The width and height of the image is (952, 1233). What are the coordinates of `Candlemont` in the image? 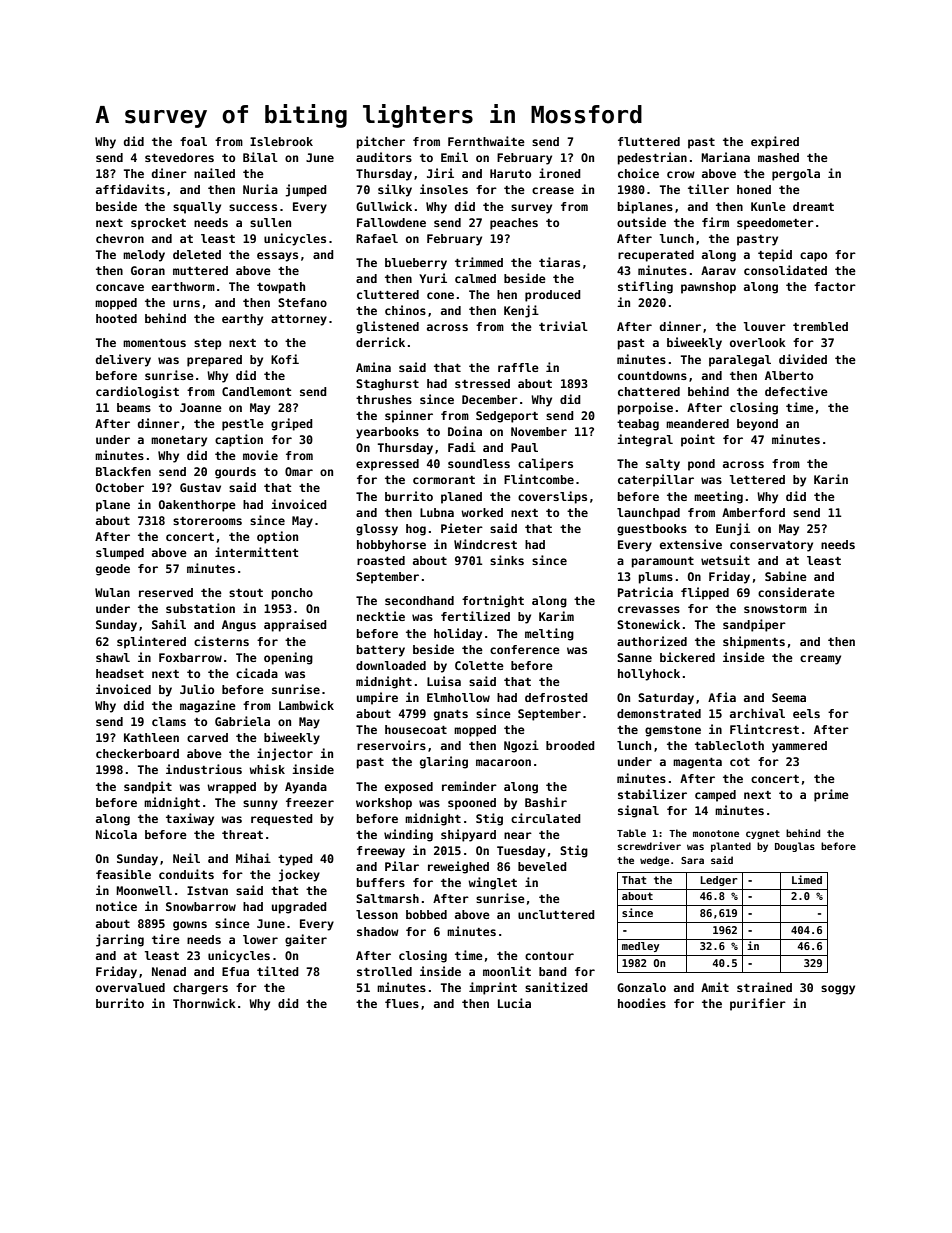 It's located at (256, 391).
